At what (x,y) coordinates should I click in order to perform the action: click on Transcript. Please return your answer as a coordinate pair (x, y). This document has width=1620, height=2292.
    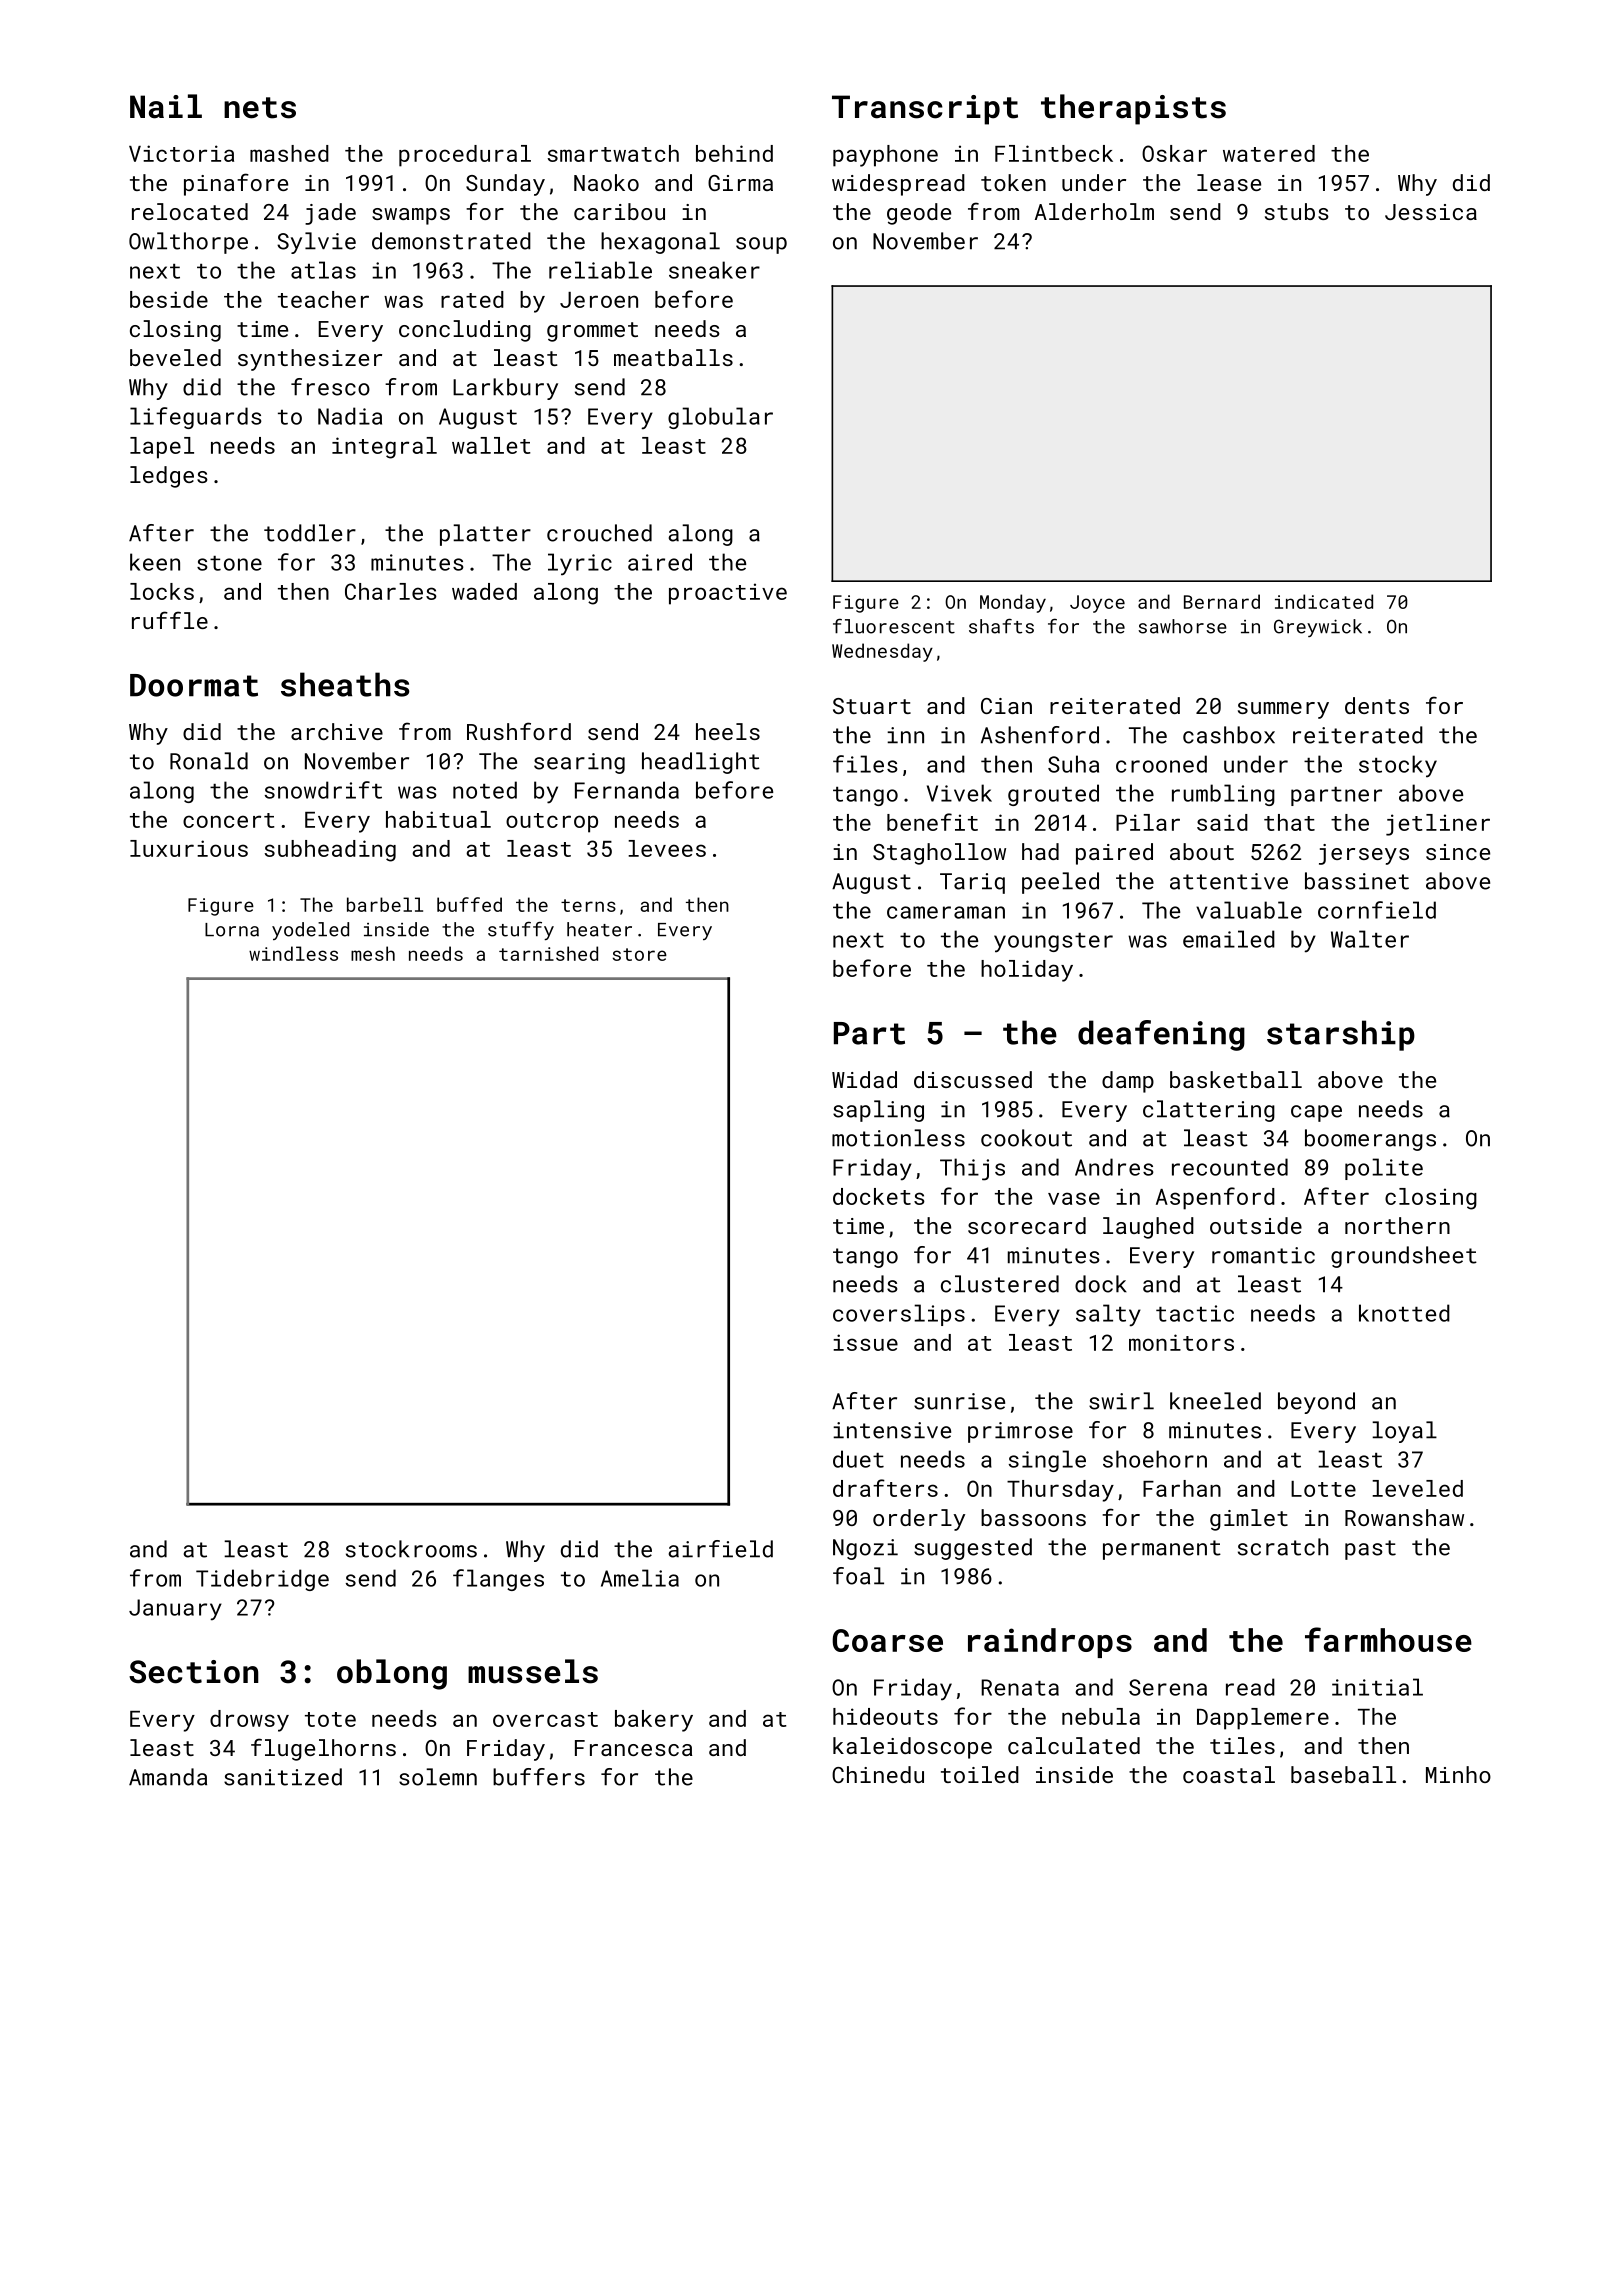
    Looking at the image, I should click on (925, 110).
